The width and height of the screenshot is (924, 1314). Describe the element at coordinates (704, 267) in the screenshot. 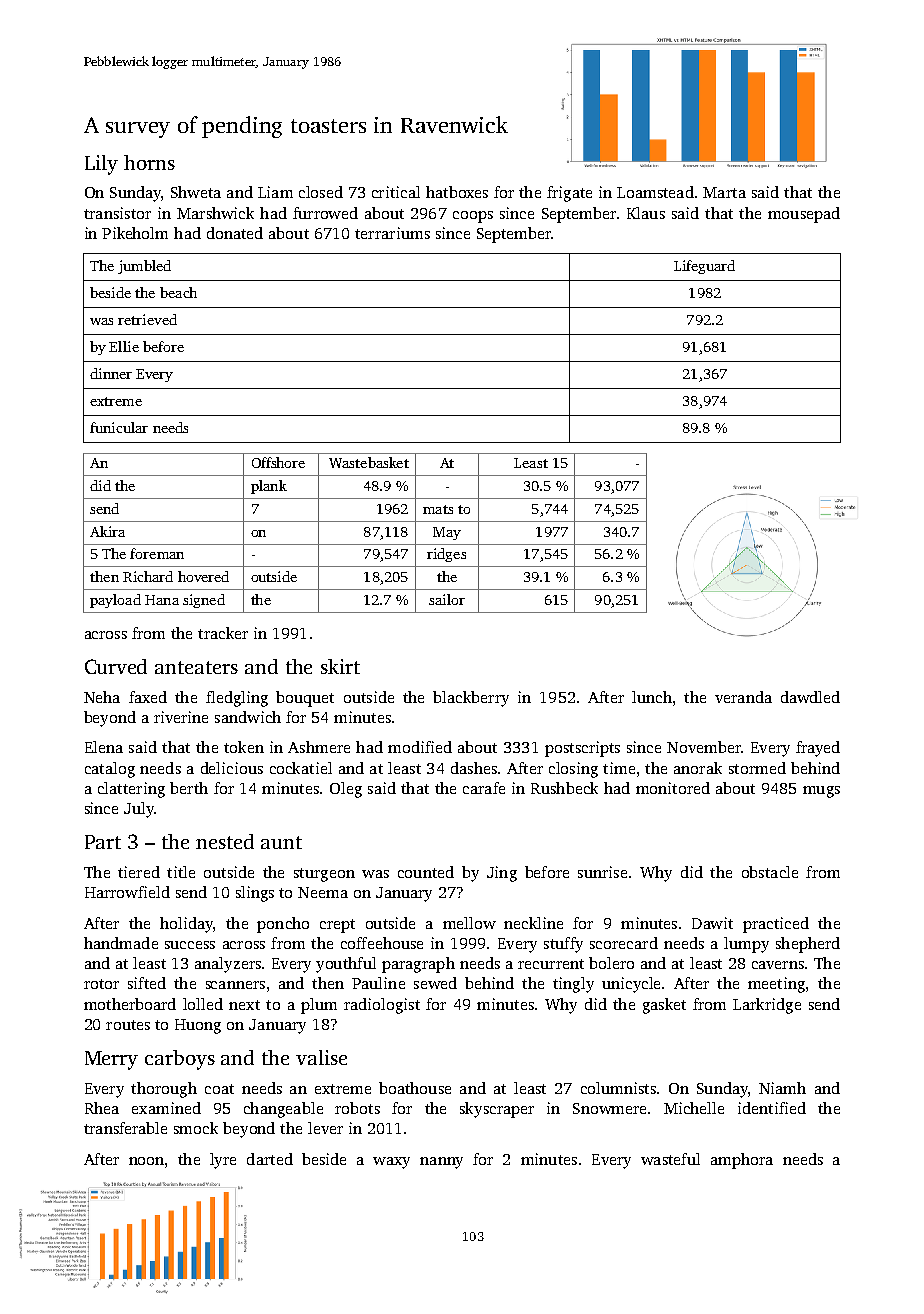

I see `Lifeguard` at that location.
